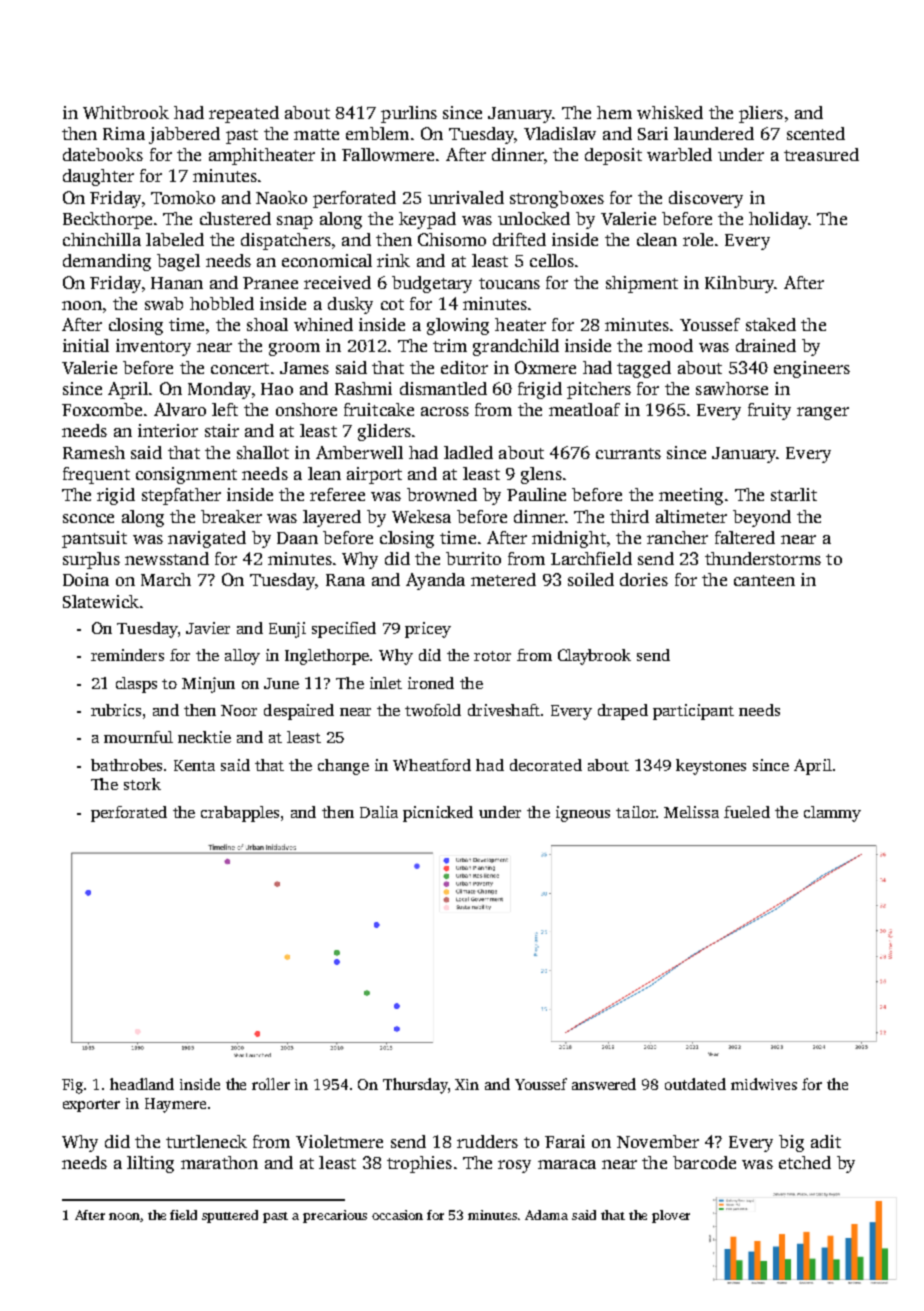 The image size is (924, 1311). I want to click on Sari, so click(653, 133).
